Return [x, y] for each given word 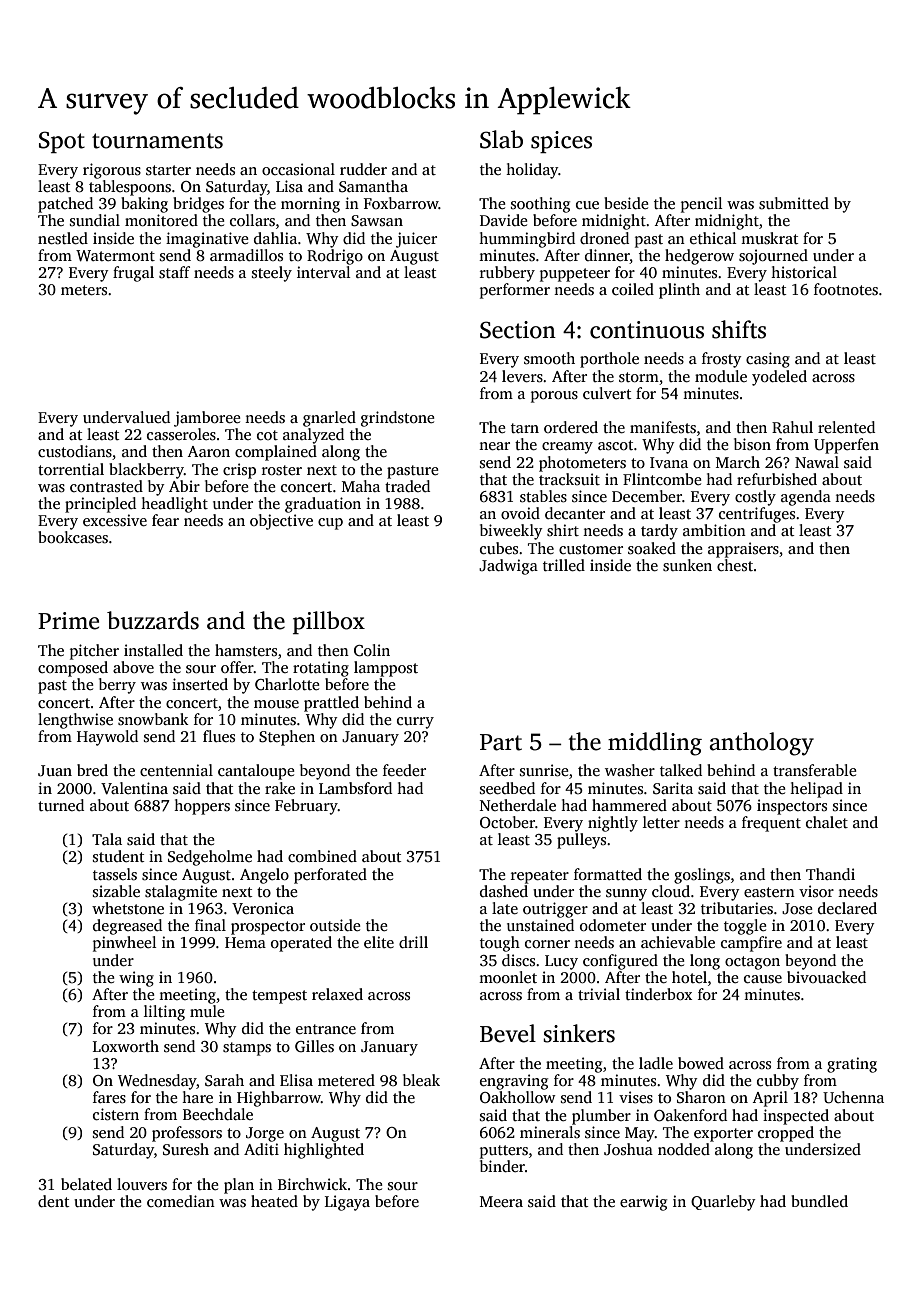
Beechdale [218, 1114]
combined [322, 856]
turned [61, 805]
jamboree [207, 419]
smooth [549, 358]
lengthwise [75, 721]
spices [561, 142]
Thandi [830, 874]
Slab [501, 139]
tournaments [157, 141]
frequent [771, 824]
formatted [608, 874]
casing [768, 360]
